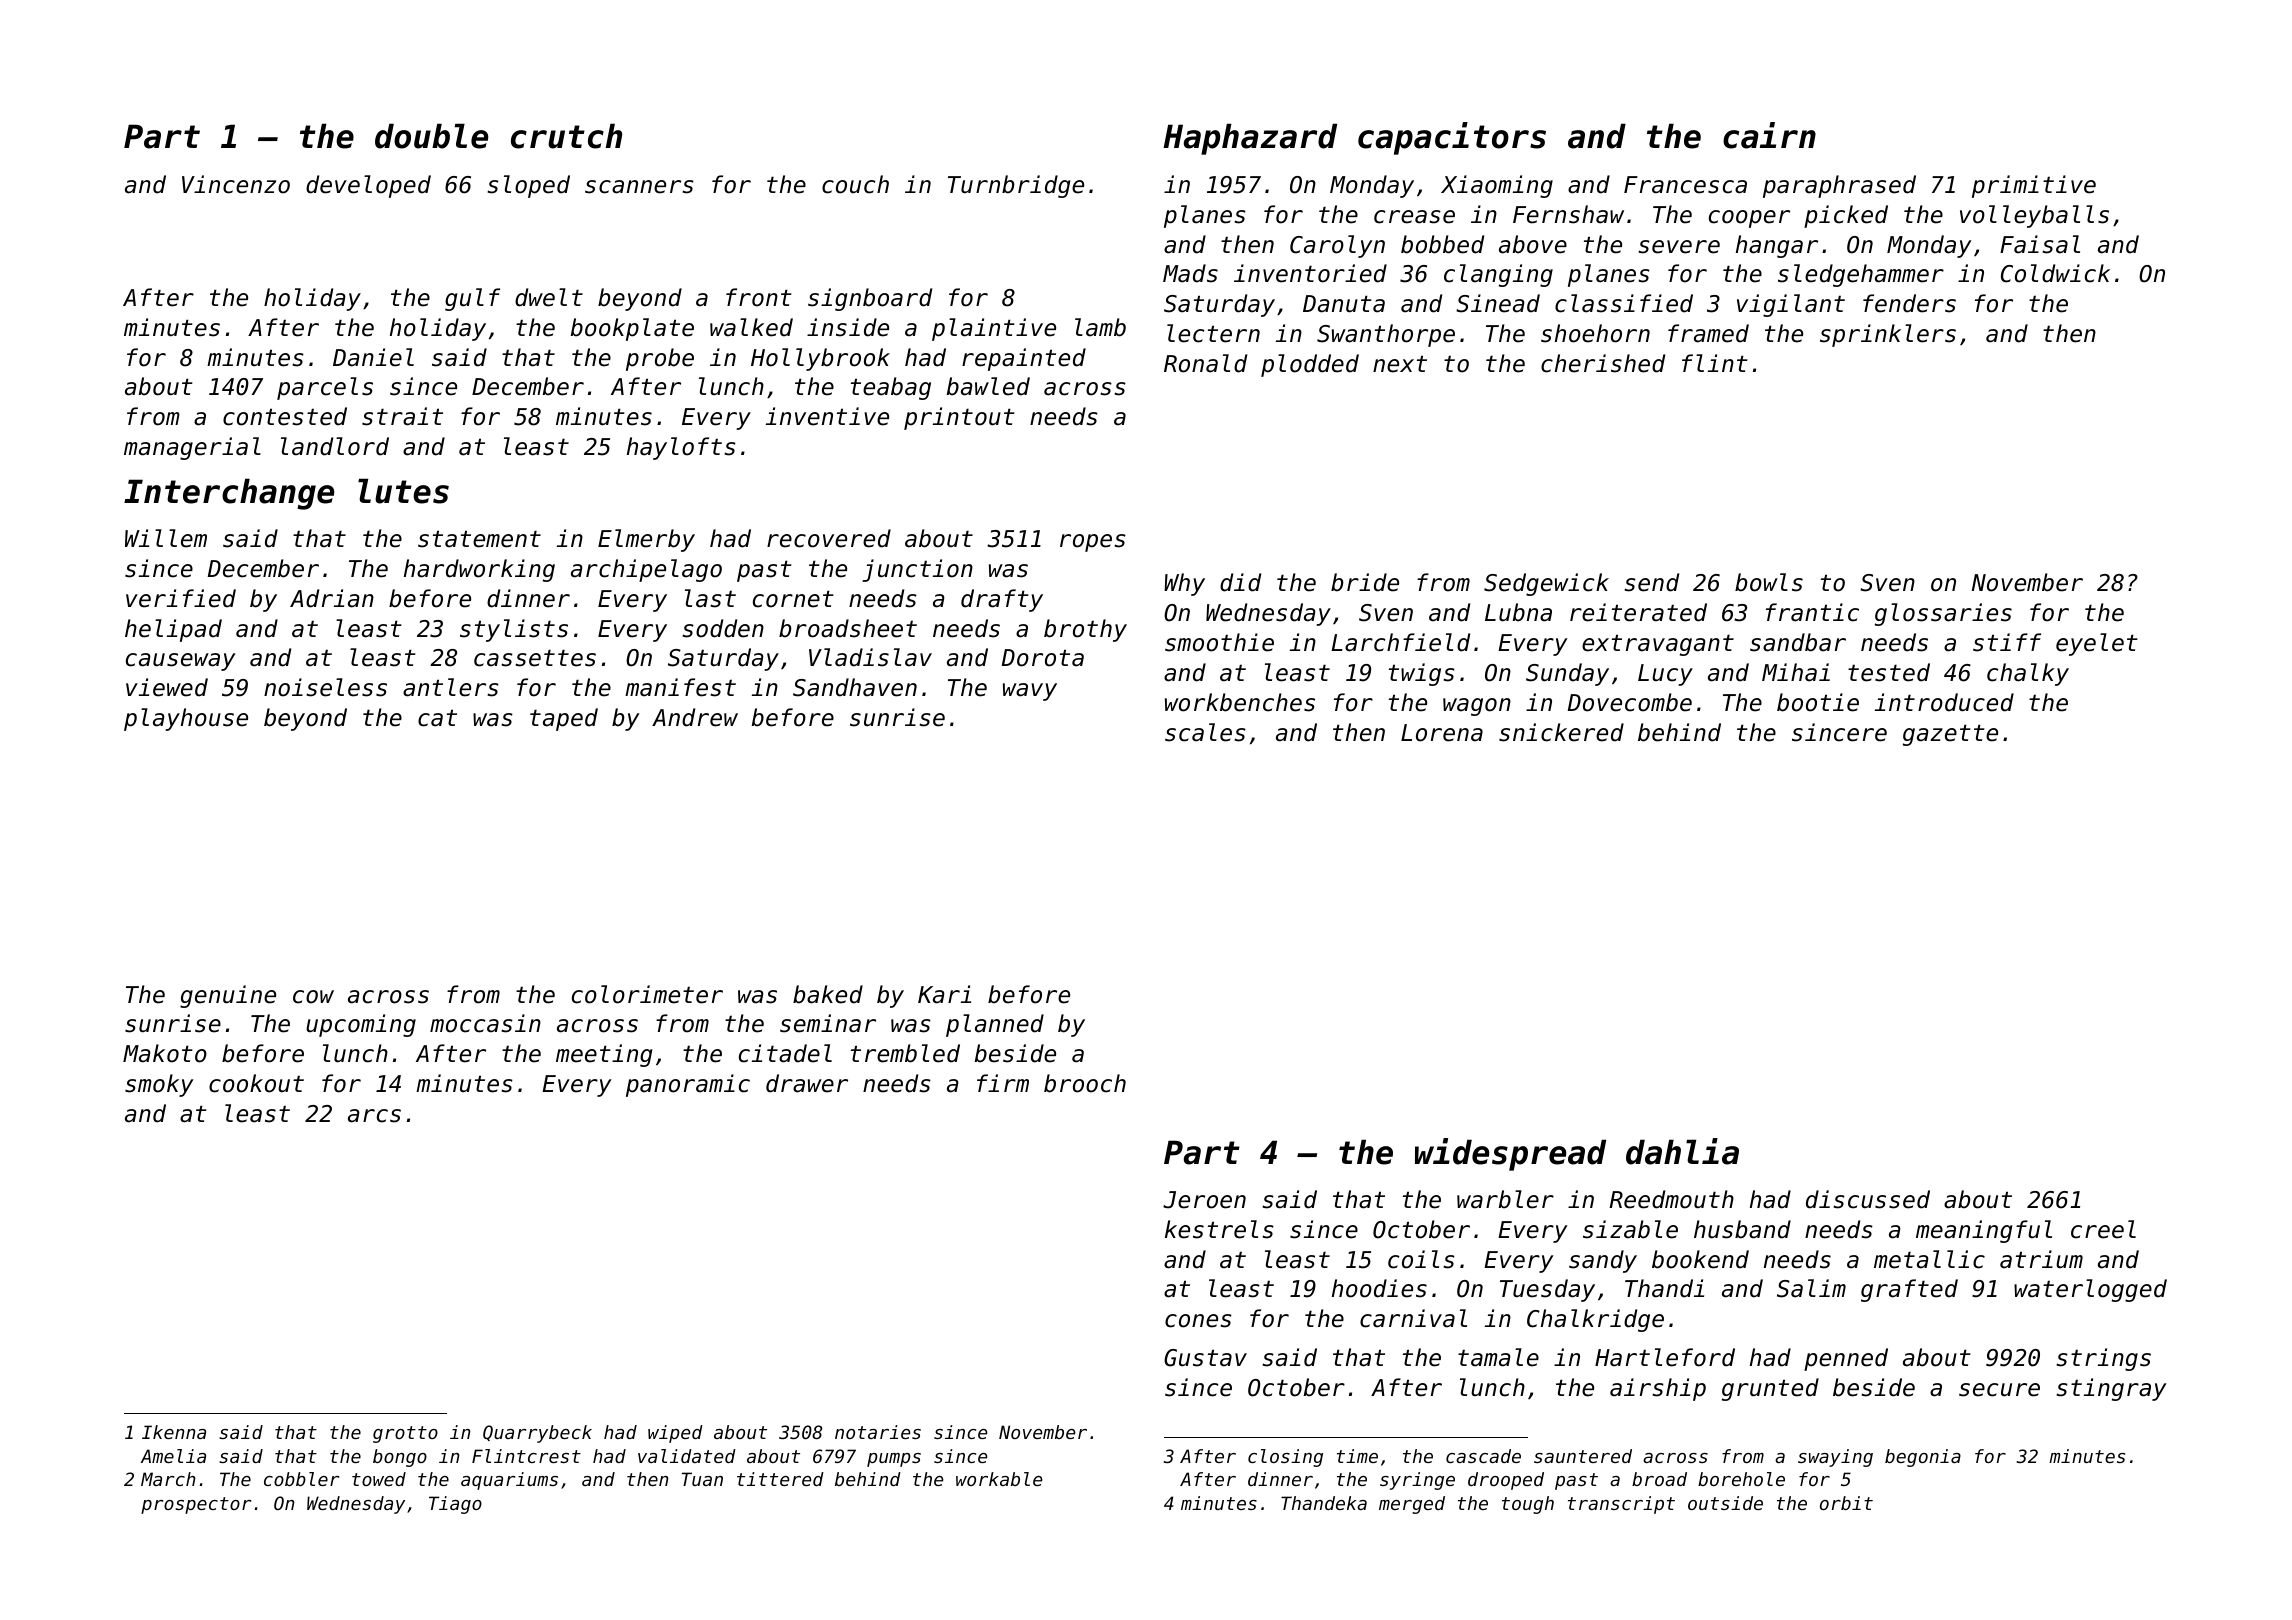 Image resolution: width=2292 pixels, height=1620 pixels. What do you see at coordinates (1888, 335) in the page?
I see `sprinklers` at bounding box center [1888, 335].
